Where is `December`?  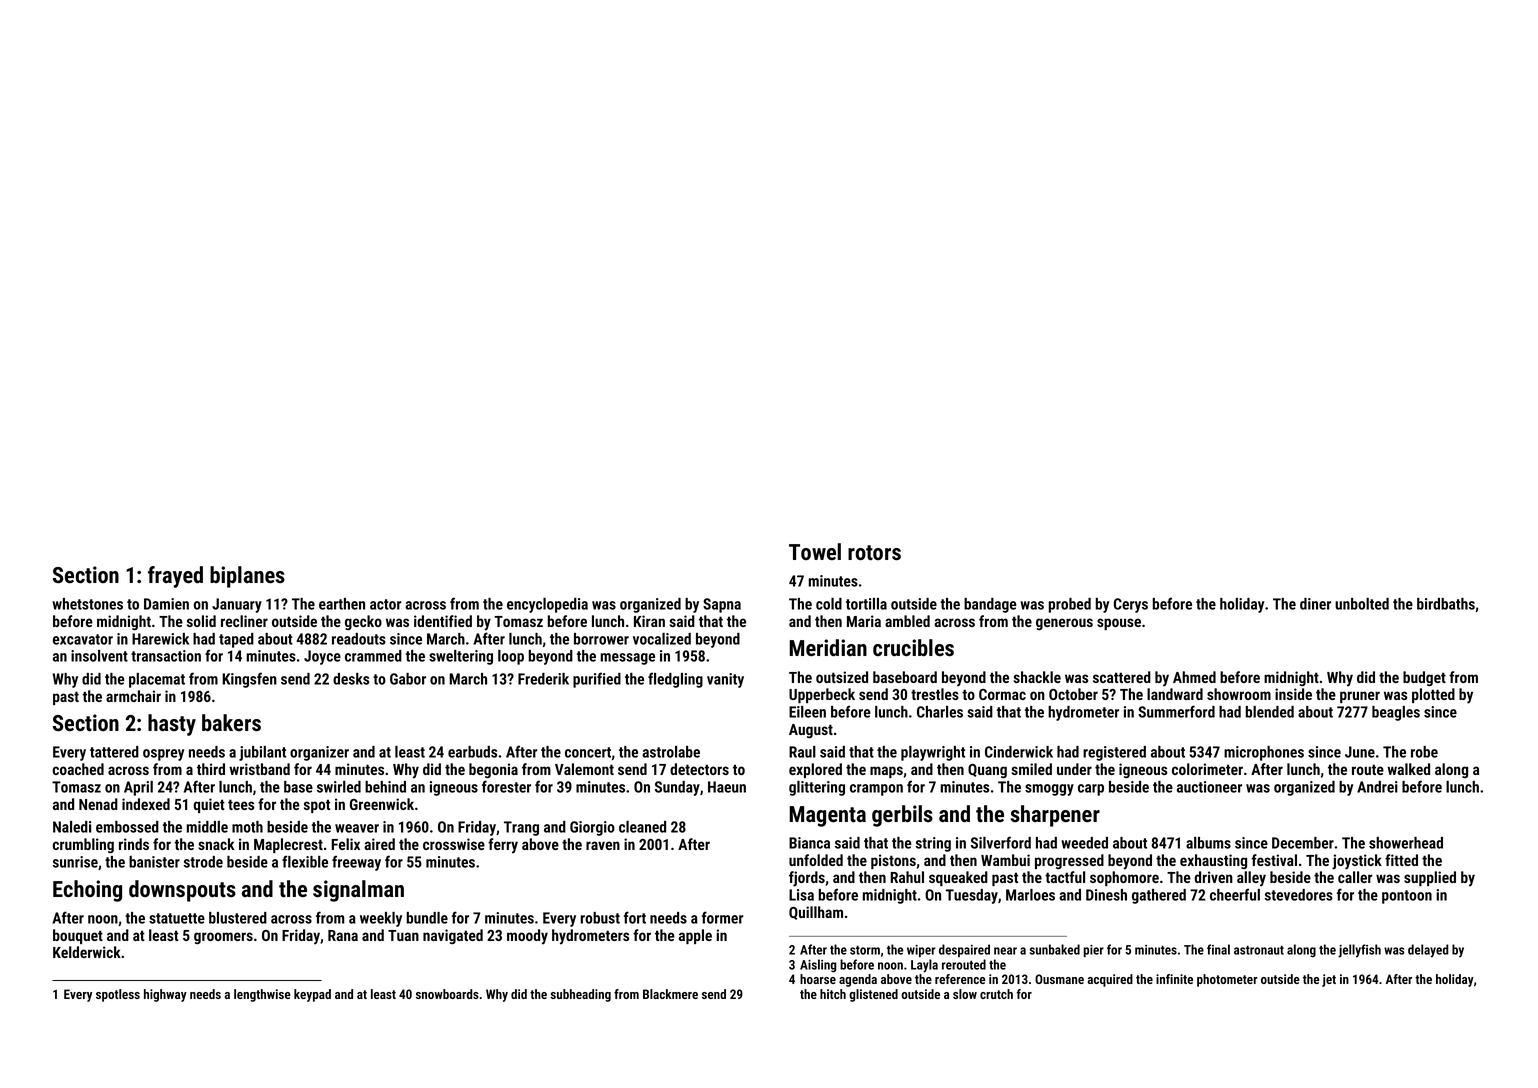
December is located at coordinates (1303, 843).
